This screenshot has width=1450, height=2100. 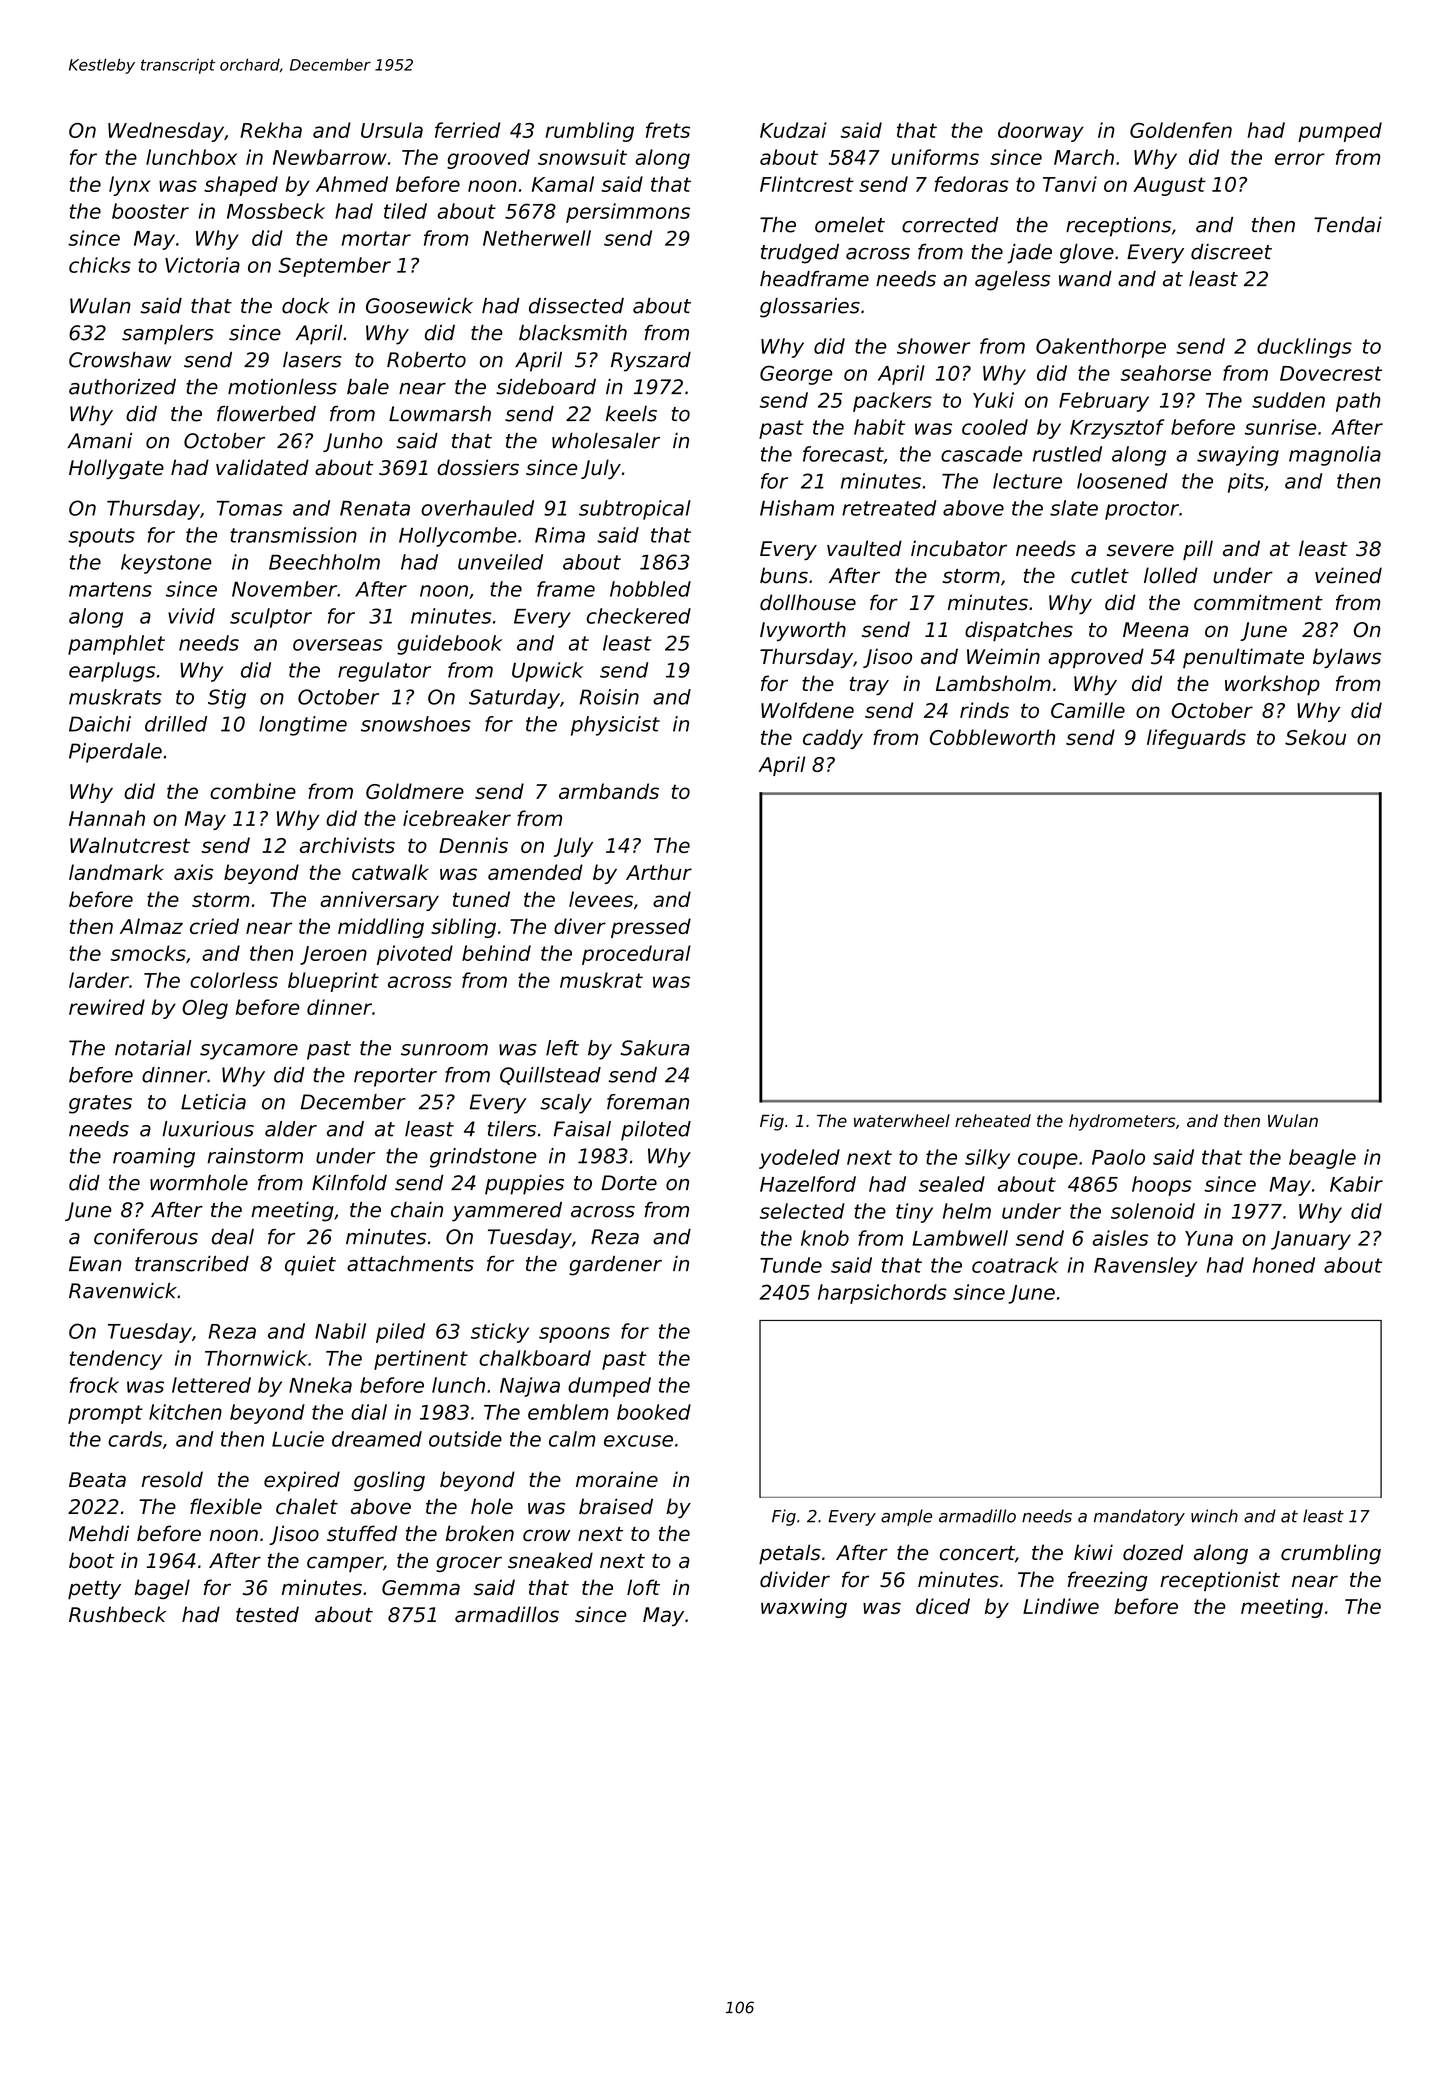 What do you see at coordinates (421, 1588) in the screenshot?
I see `Gemma` at bounding box center [421, 1588].
